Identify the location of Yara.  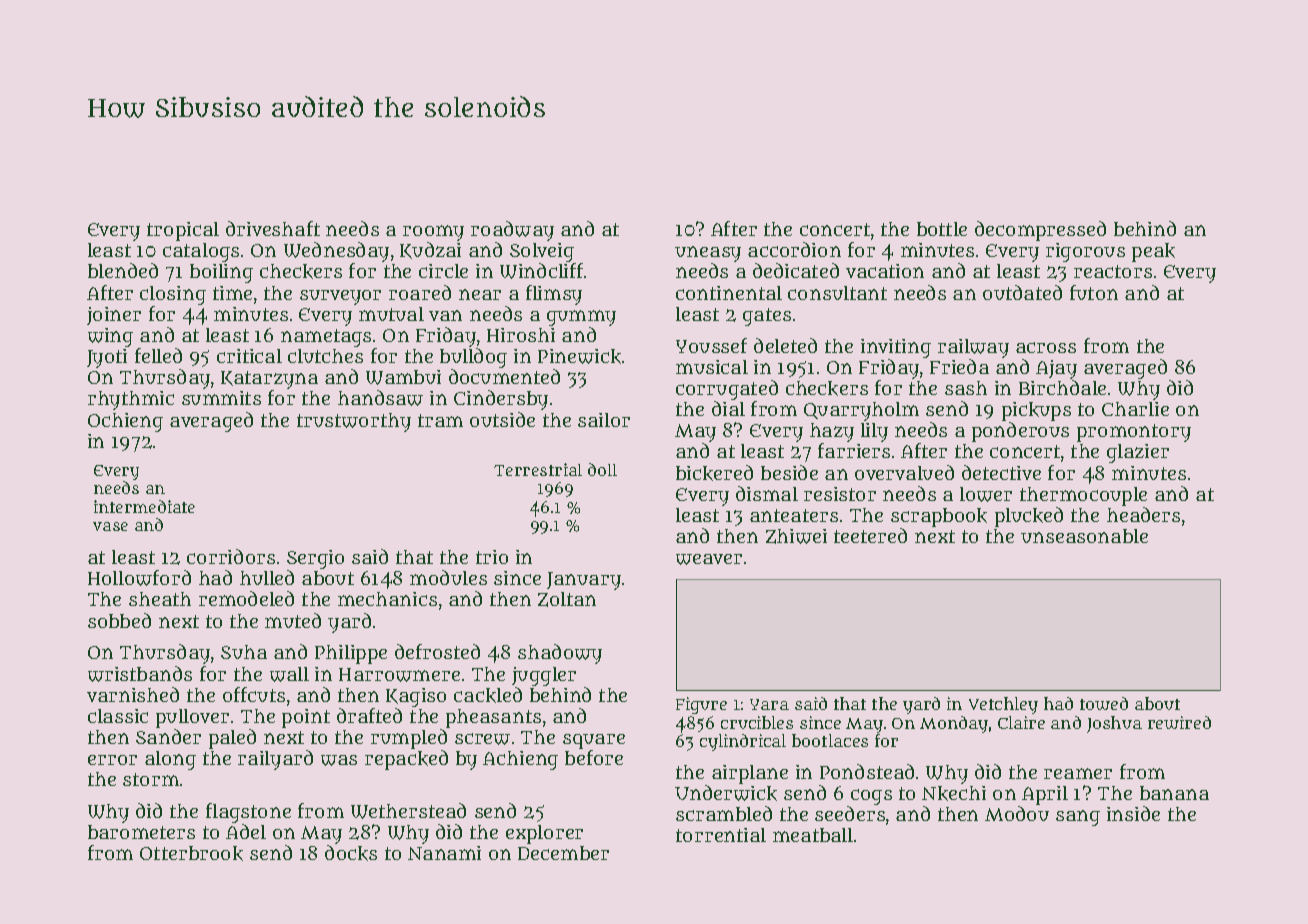
(769, 704).
